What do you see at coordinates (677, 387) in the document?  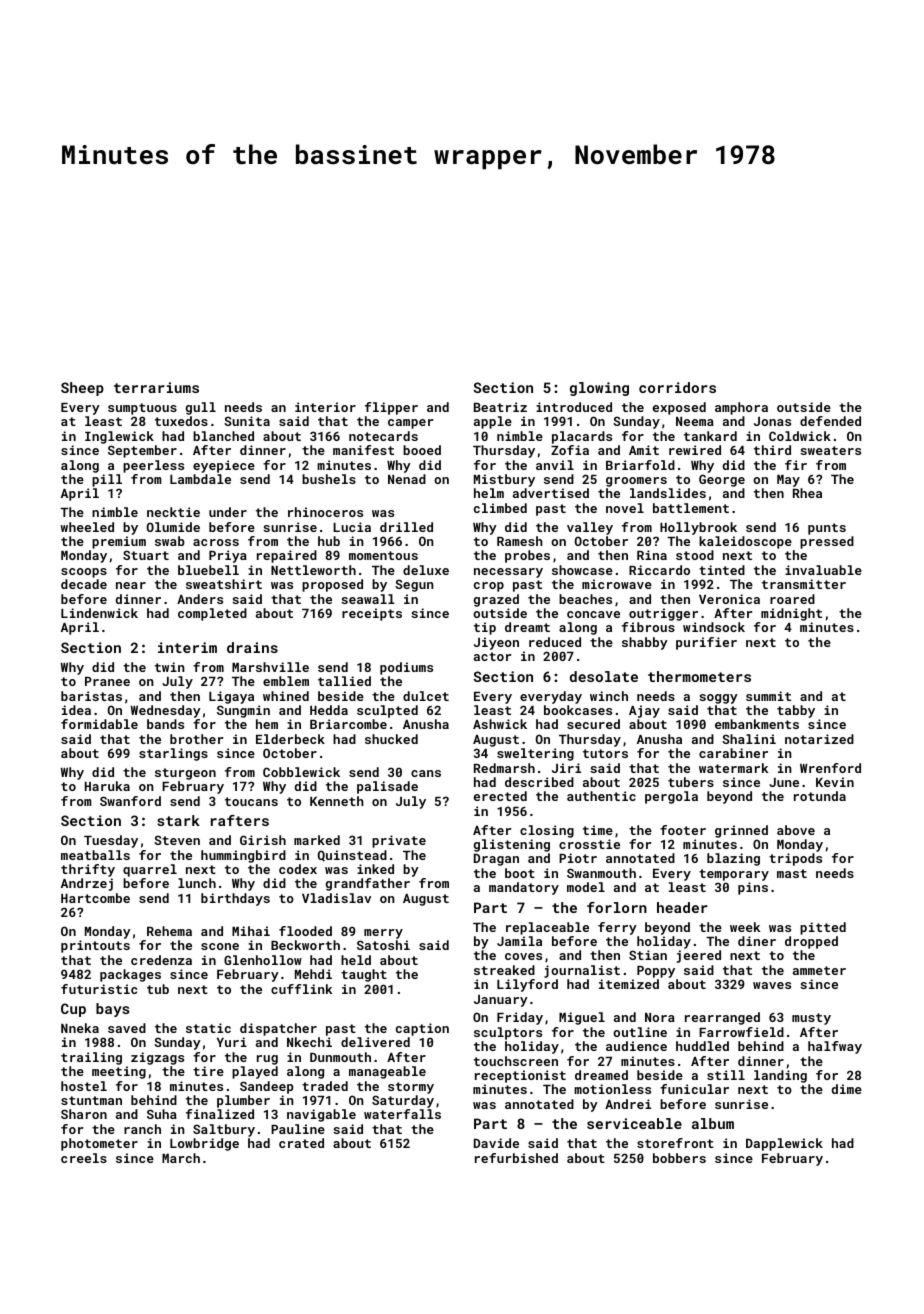 I see `corridors` at bounding box center [677, 387].
